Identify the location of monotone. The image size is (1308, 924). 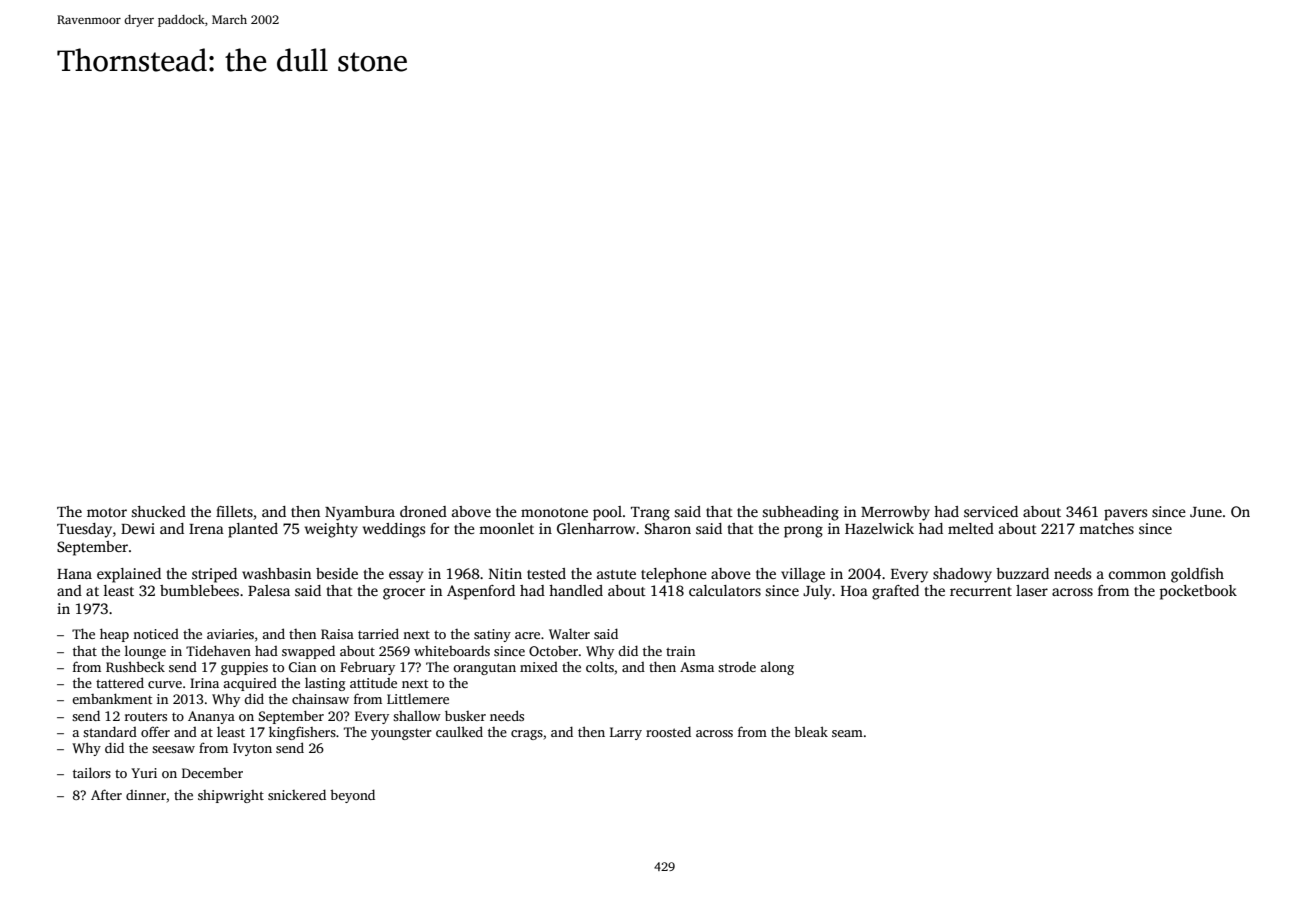
(554, 512).
